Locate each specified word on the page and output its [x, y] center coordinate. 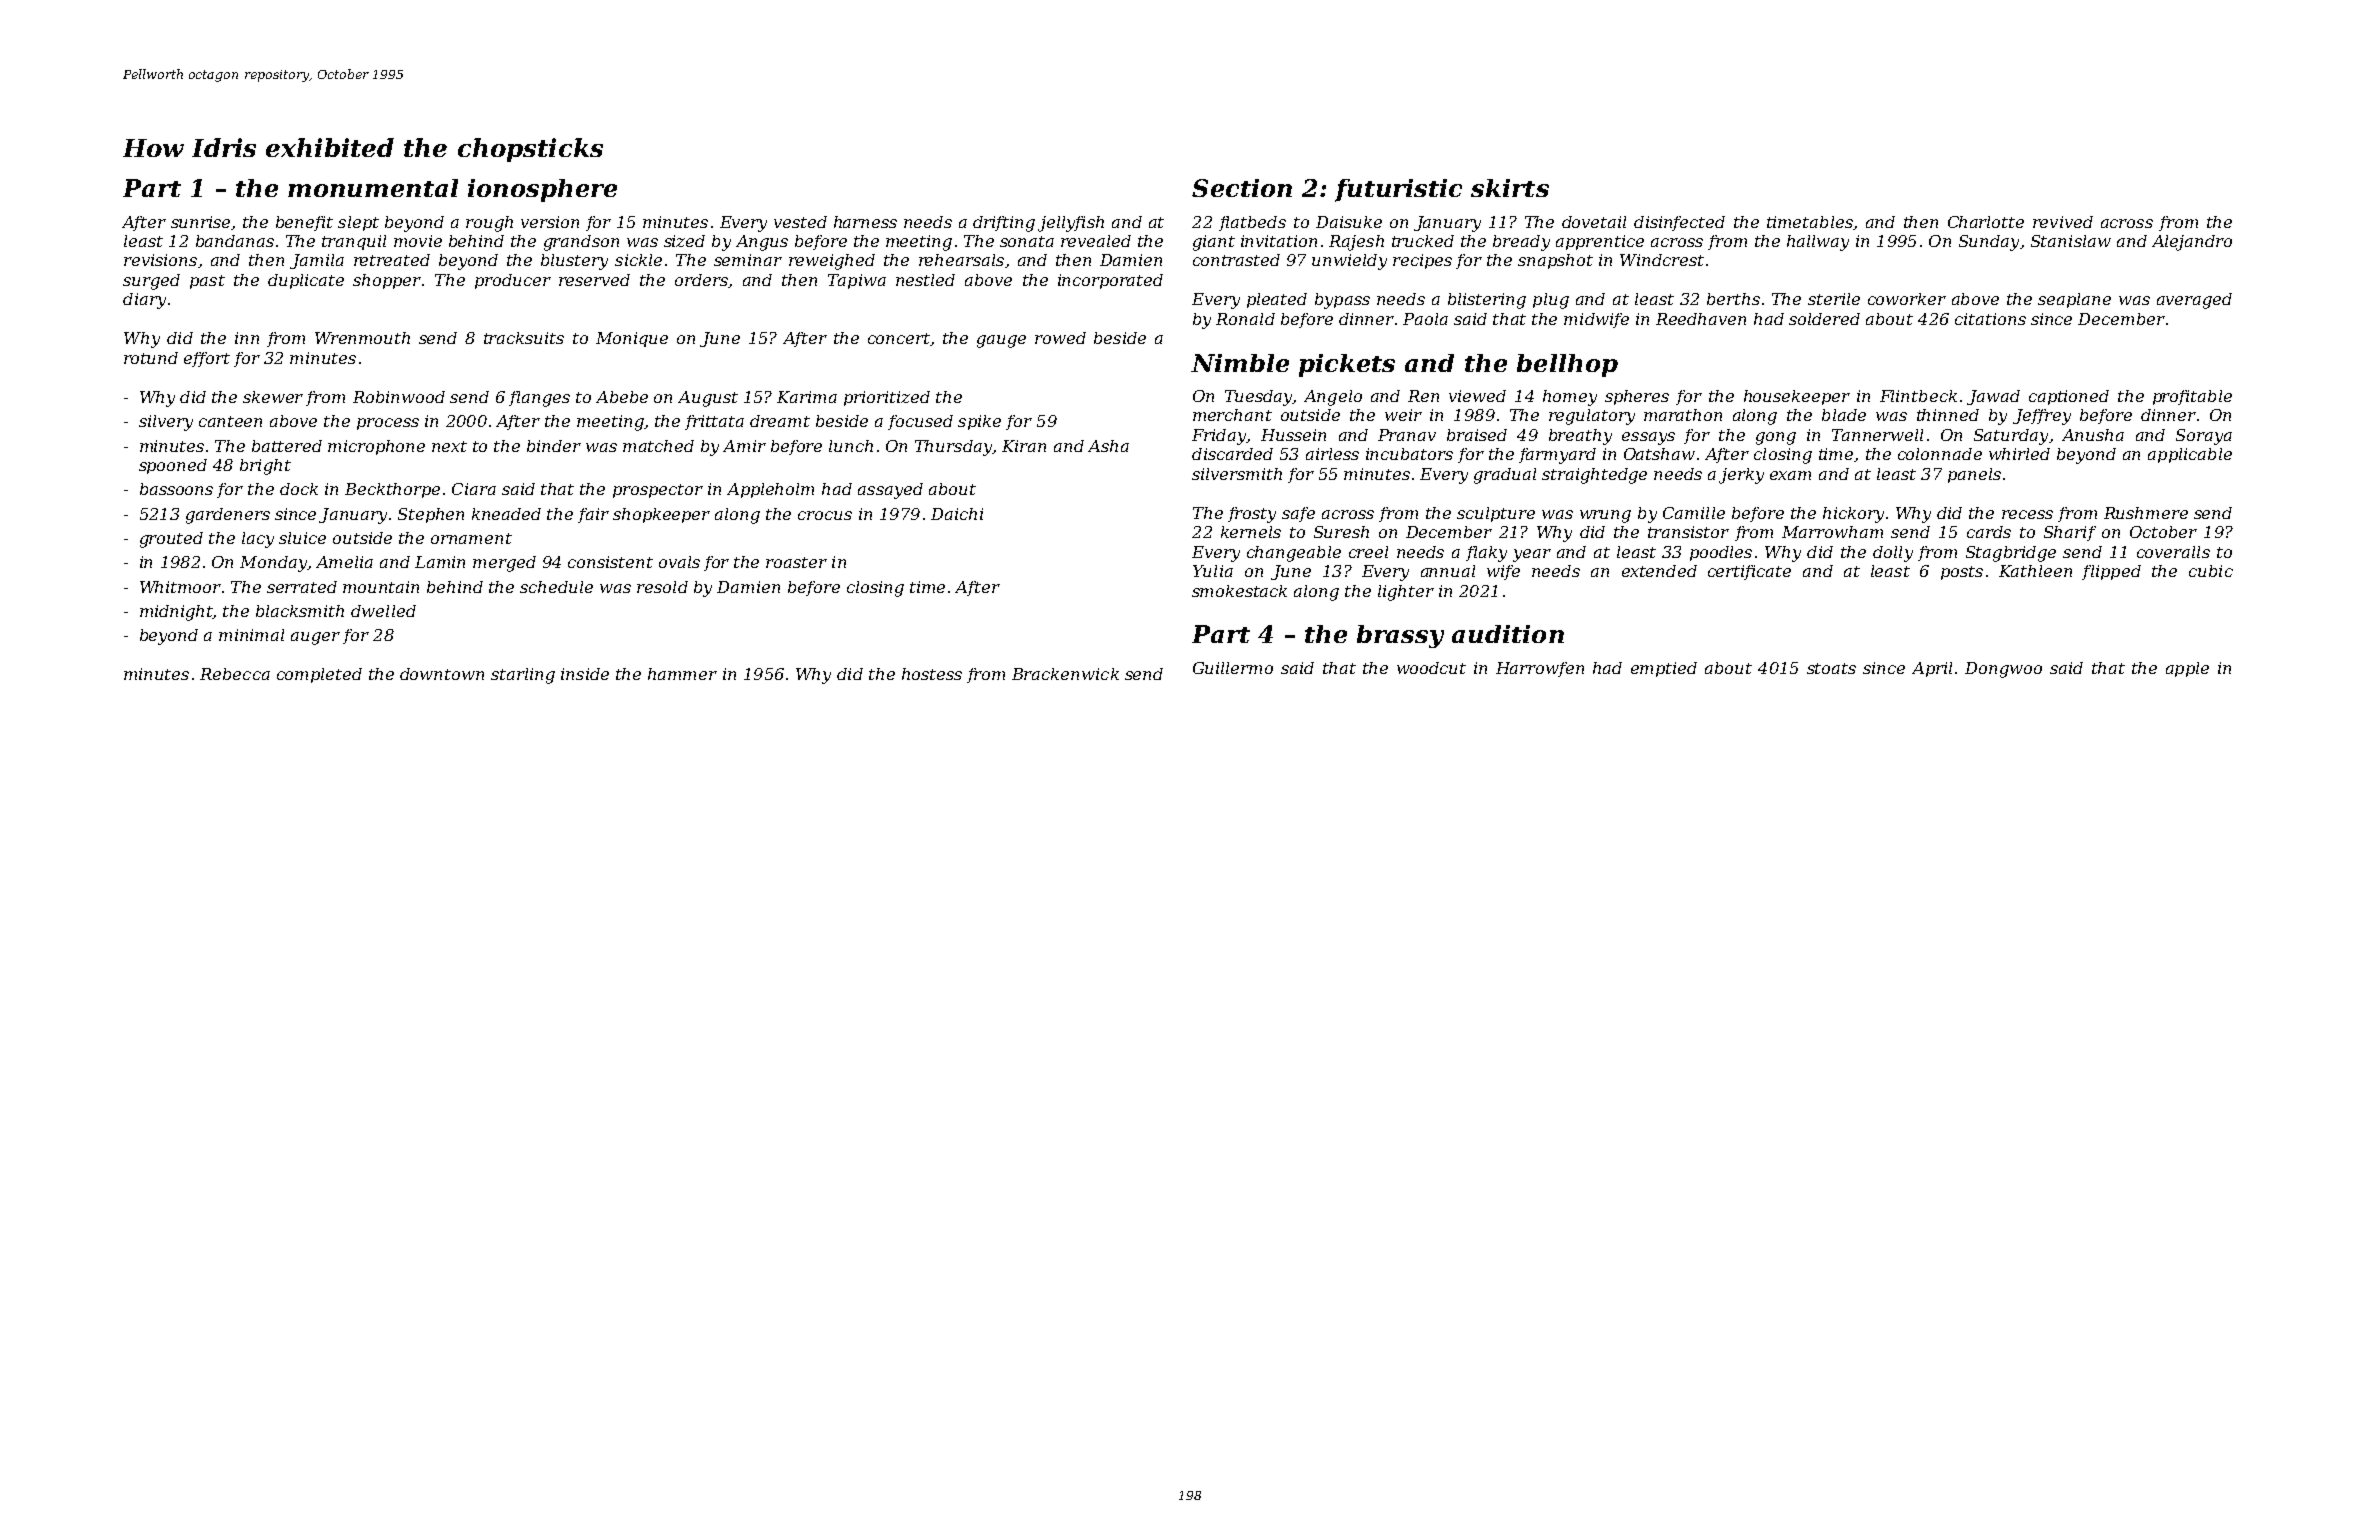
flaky [1486, 554]
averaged [2194, 301]
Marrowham [1832, 532]
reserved [594, 280]
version [550, 222]
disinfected [1679, 223]
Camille [1694, 513]
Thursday [953, 448]
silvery [166, 423]
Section [1242, 188]
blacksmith [300, 611]
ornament [471, 538]
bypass [1342, 301]
